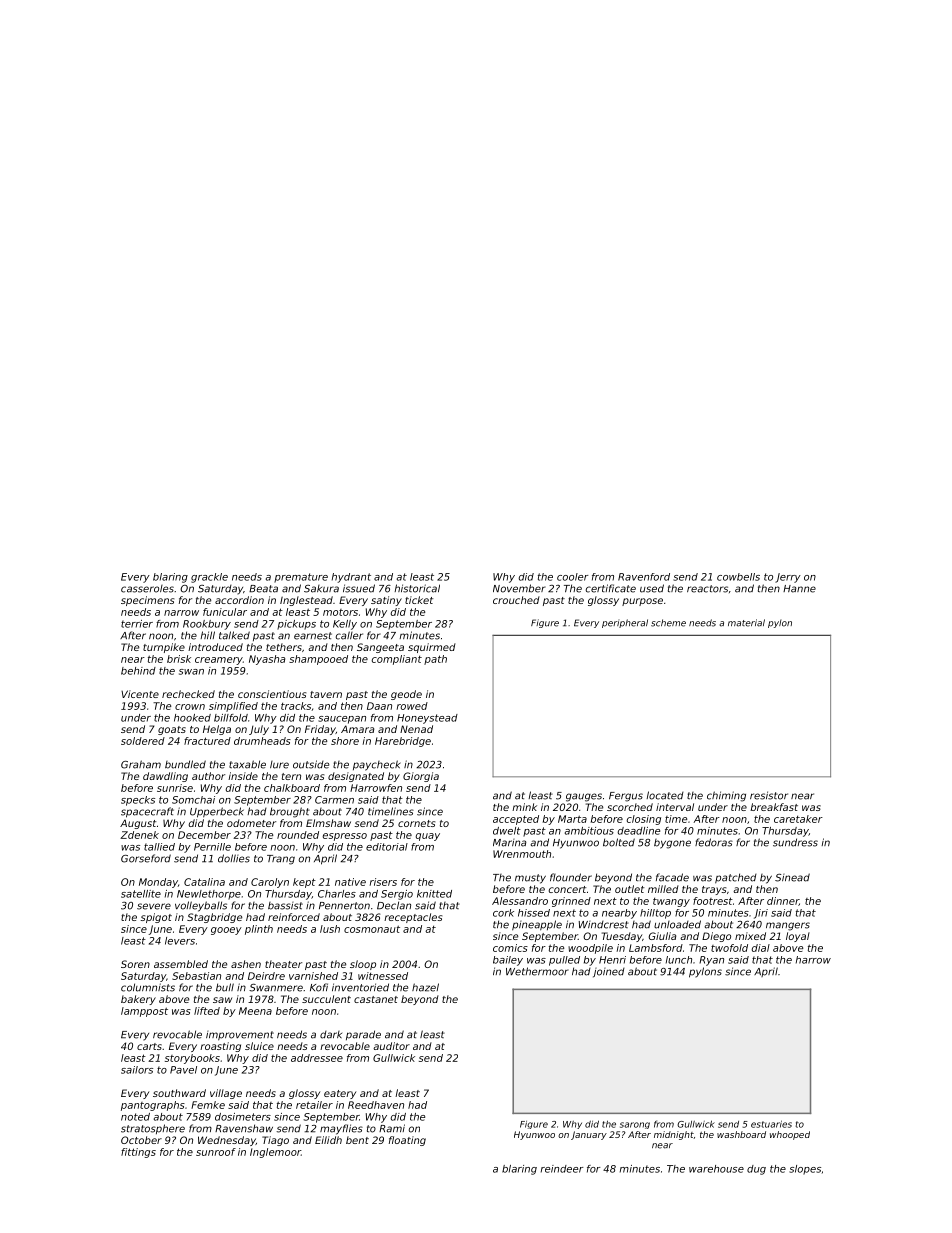 The image size is (952, 1233). Describe the element at coordinates (711, 961) in the image. I see `Ryan` at that location.
